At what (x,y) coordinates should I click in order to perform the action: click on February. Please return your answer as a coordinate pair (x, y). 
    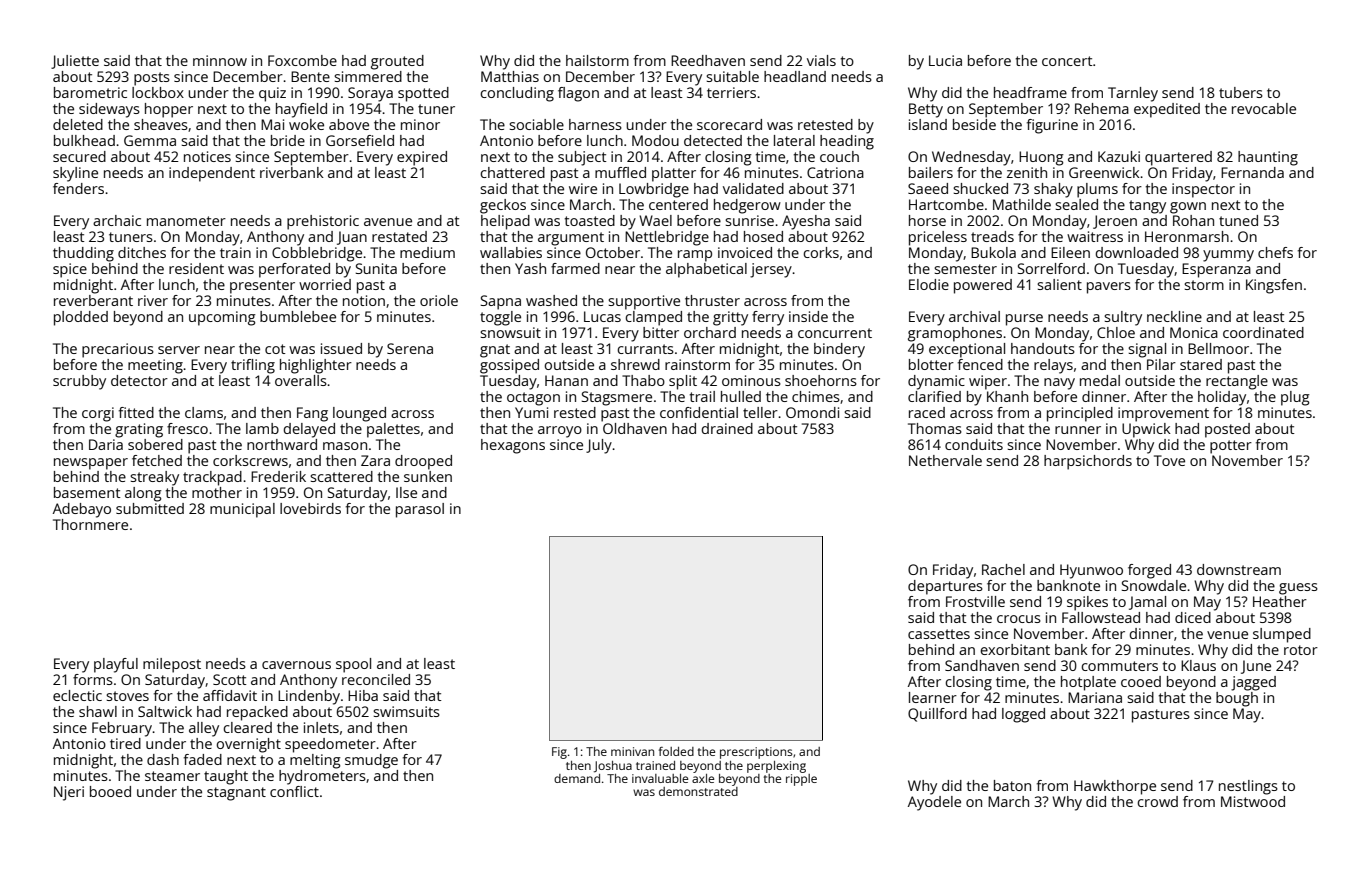
    Looking at the image, I should click on (122, 729).
